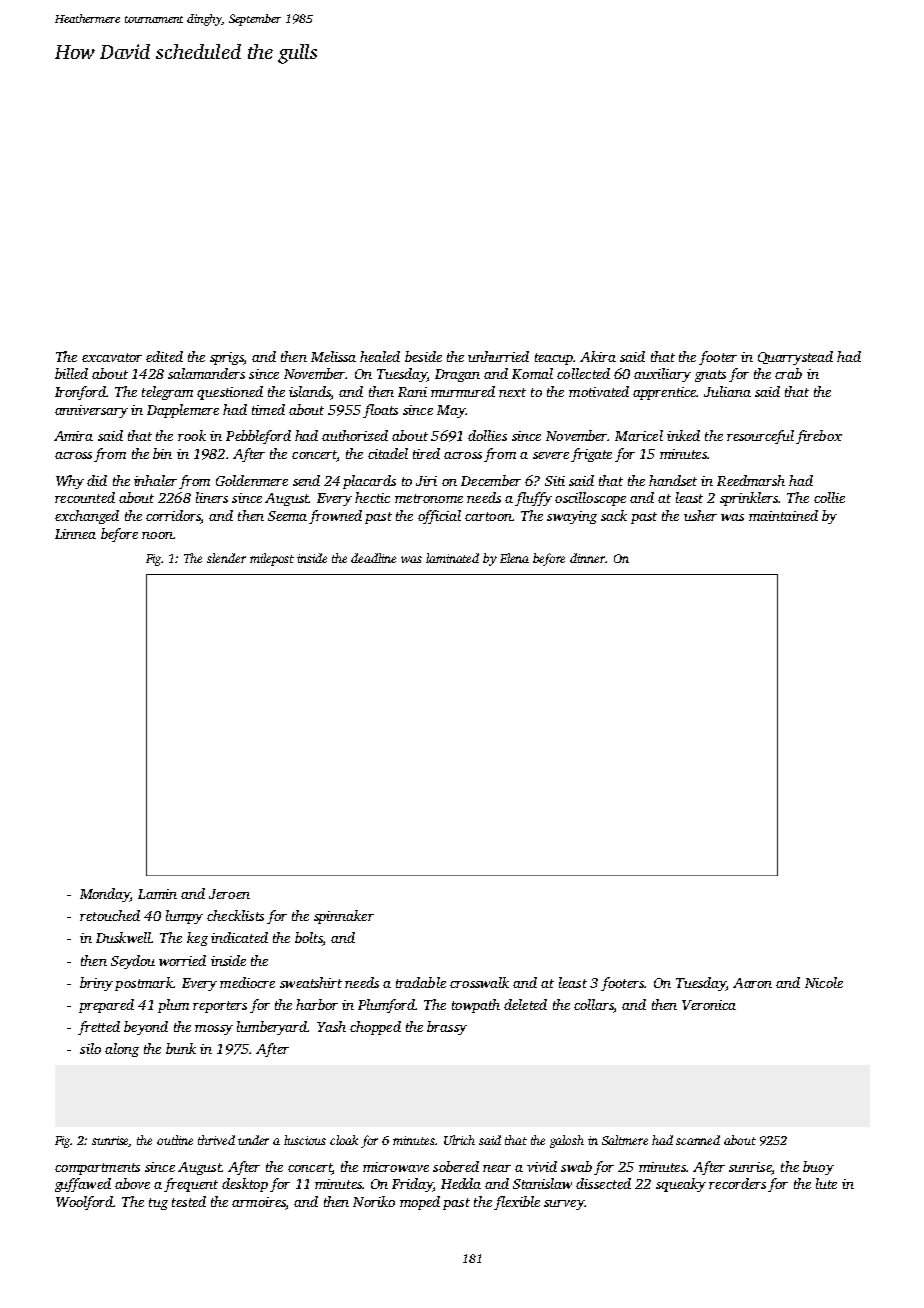 The height and width of the page is (1308, 924). I want to click on official, so click(439, 517).
